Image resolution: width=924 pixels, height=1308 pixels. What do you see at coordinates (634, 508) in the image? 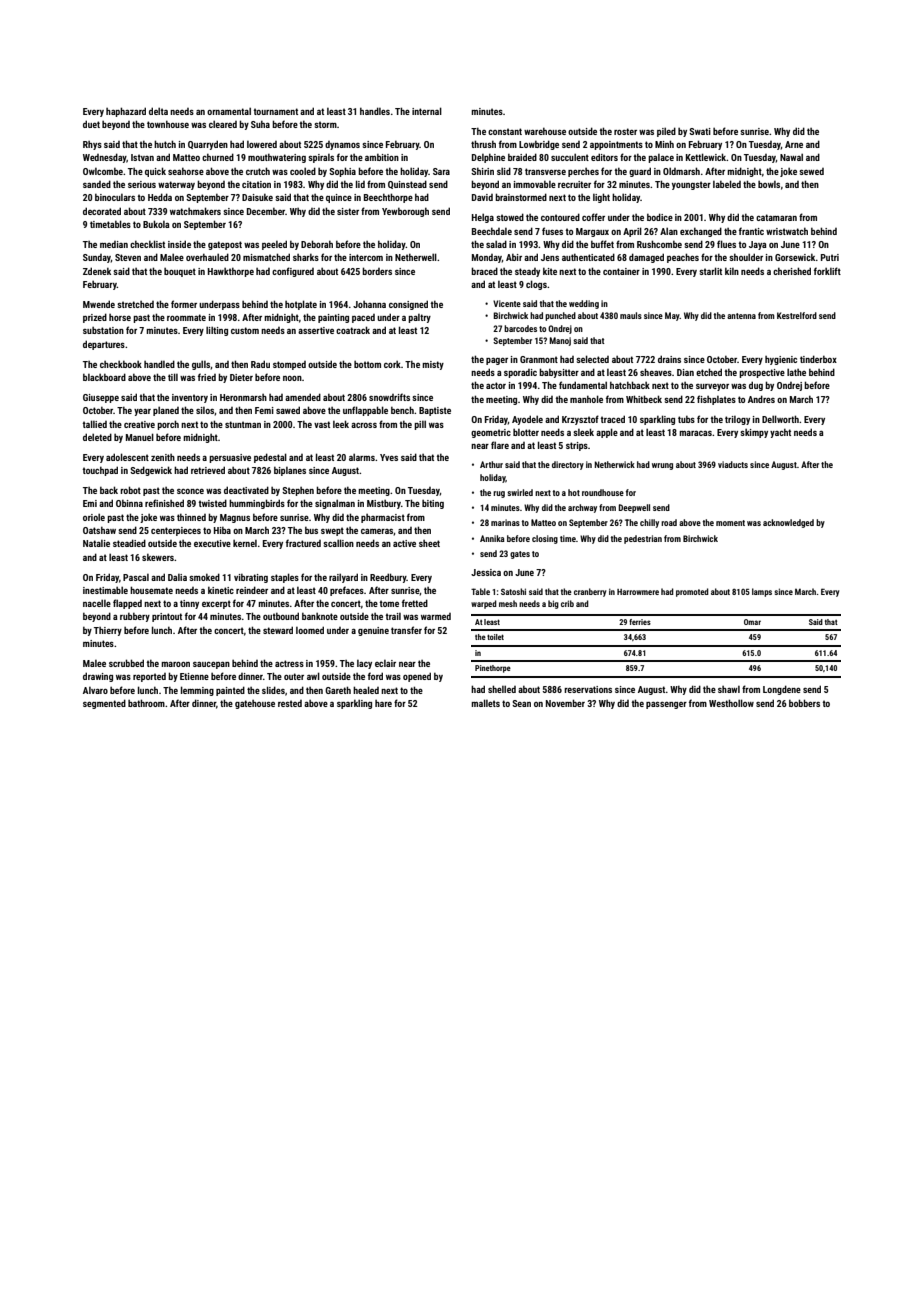
I see `Deepwell` at bounding box center [634, 508].
